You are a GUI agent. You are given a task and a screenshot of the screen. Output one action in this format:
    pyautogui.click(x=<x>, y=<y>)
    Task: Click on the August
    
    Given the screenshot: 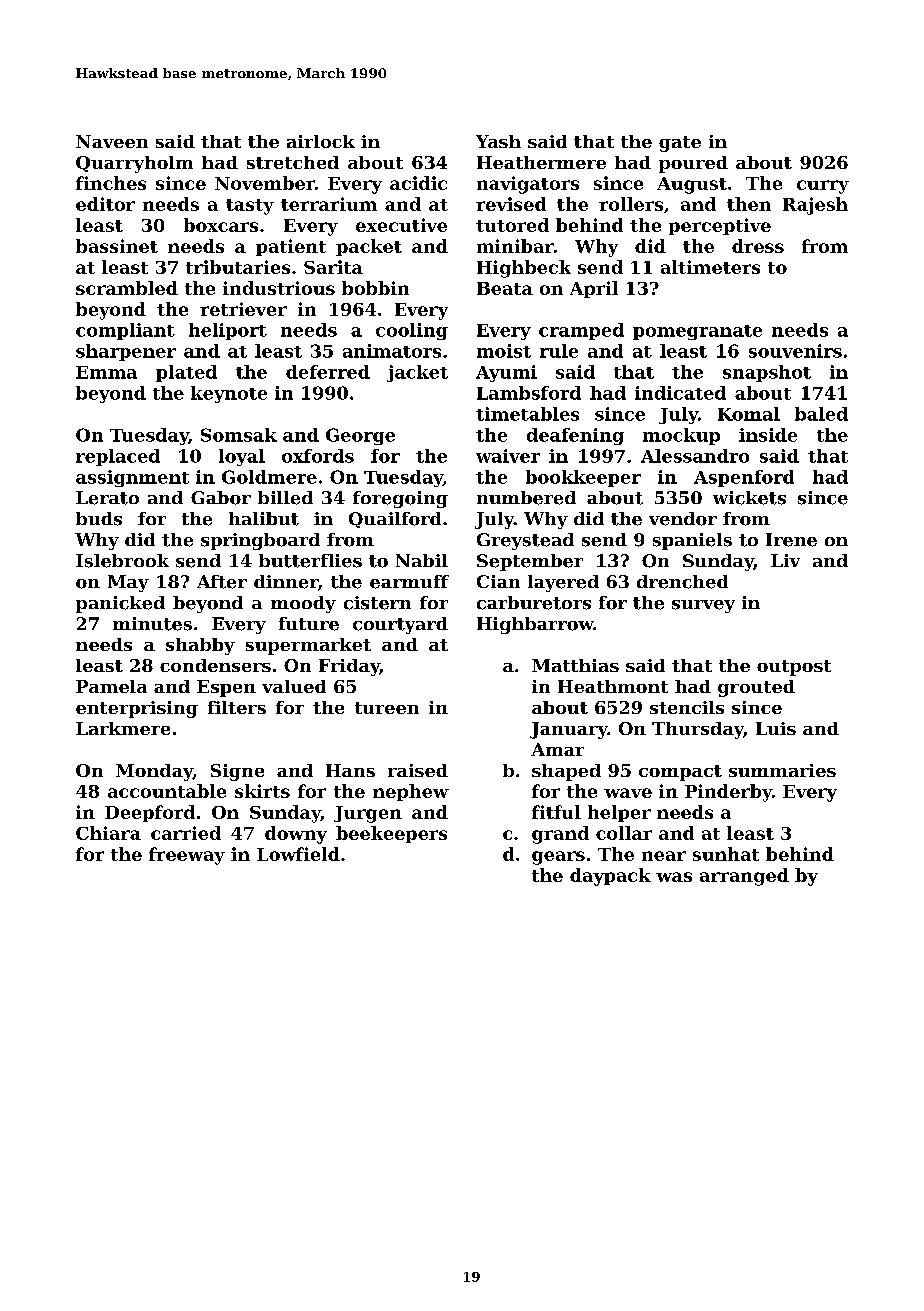 What is the action you would take?
    pyautogui.click(x=692, y=185)
